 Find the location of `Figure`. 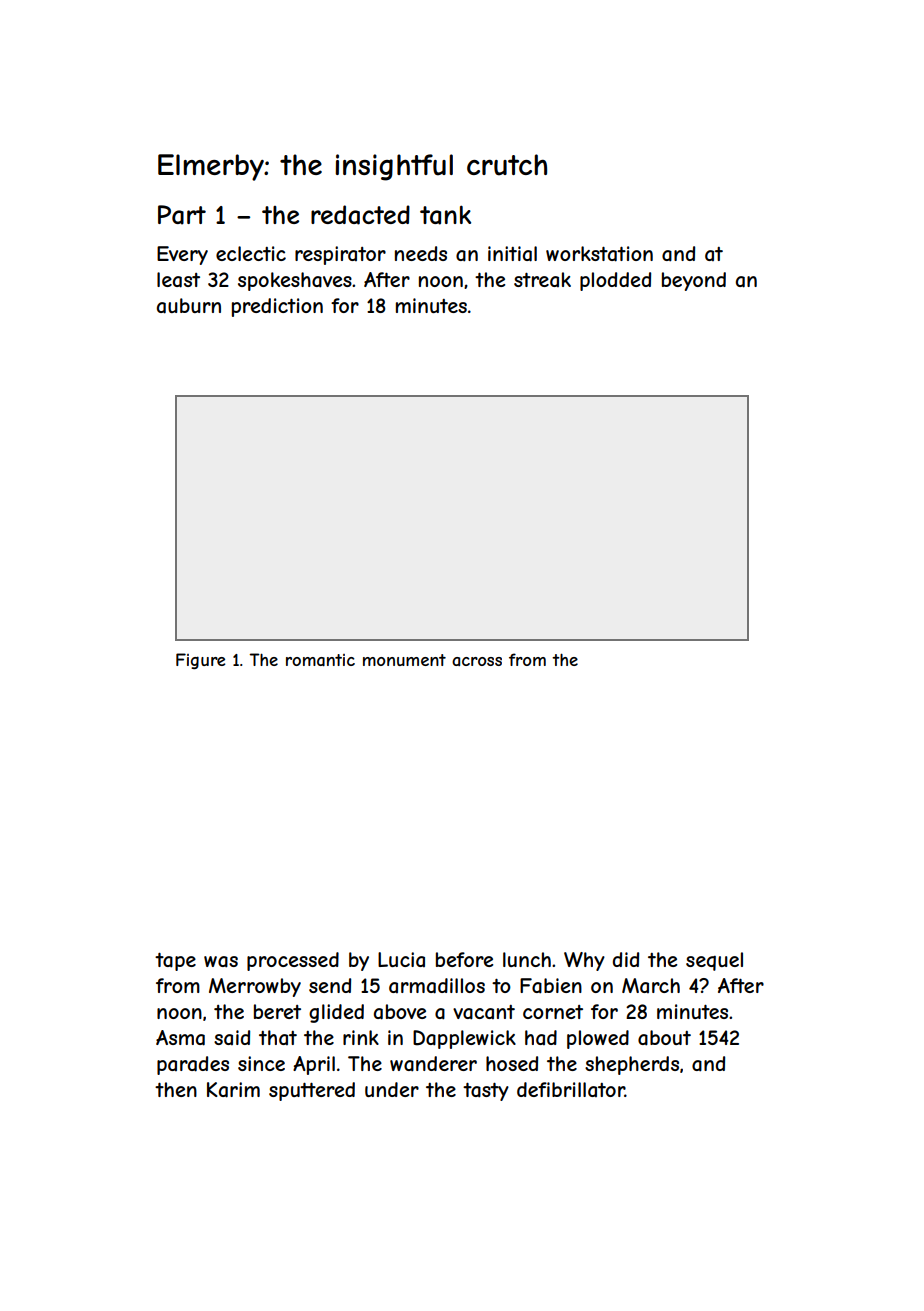

Figure is located at coordinates (200, 661).
